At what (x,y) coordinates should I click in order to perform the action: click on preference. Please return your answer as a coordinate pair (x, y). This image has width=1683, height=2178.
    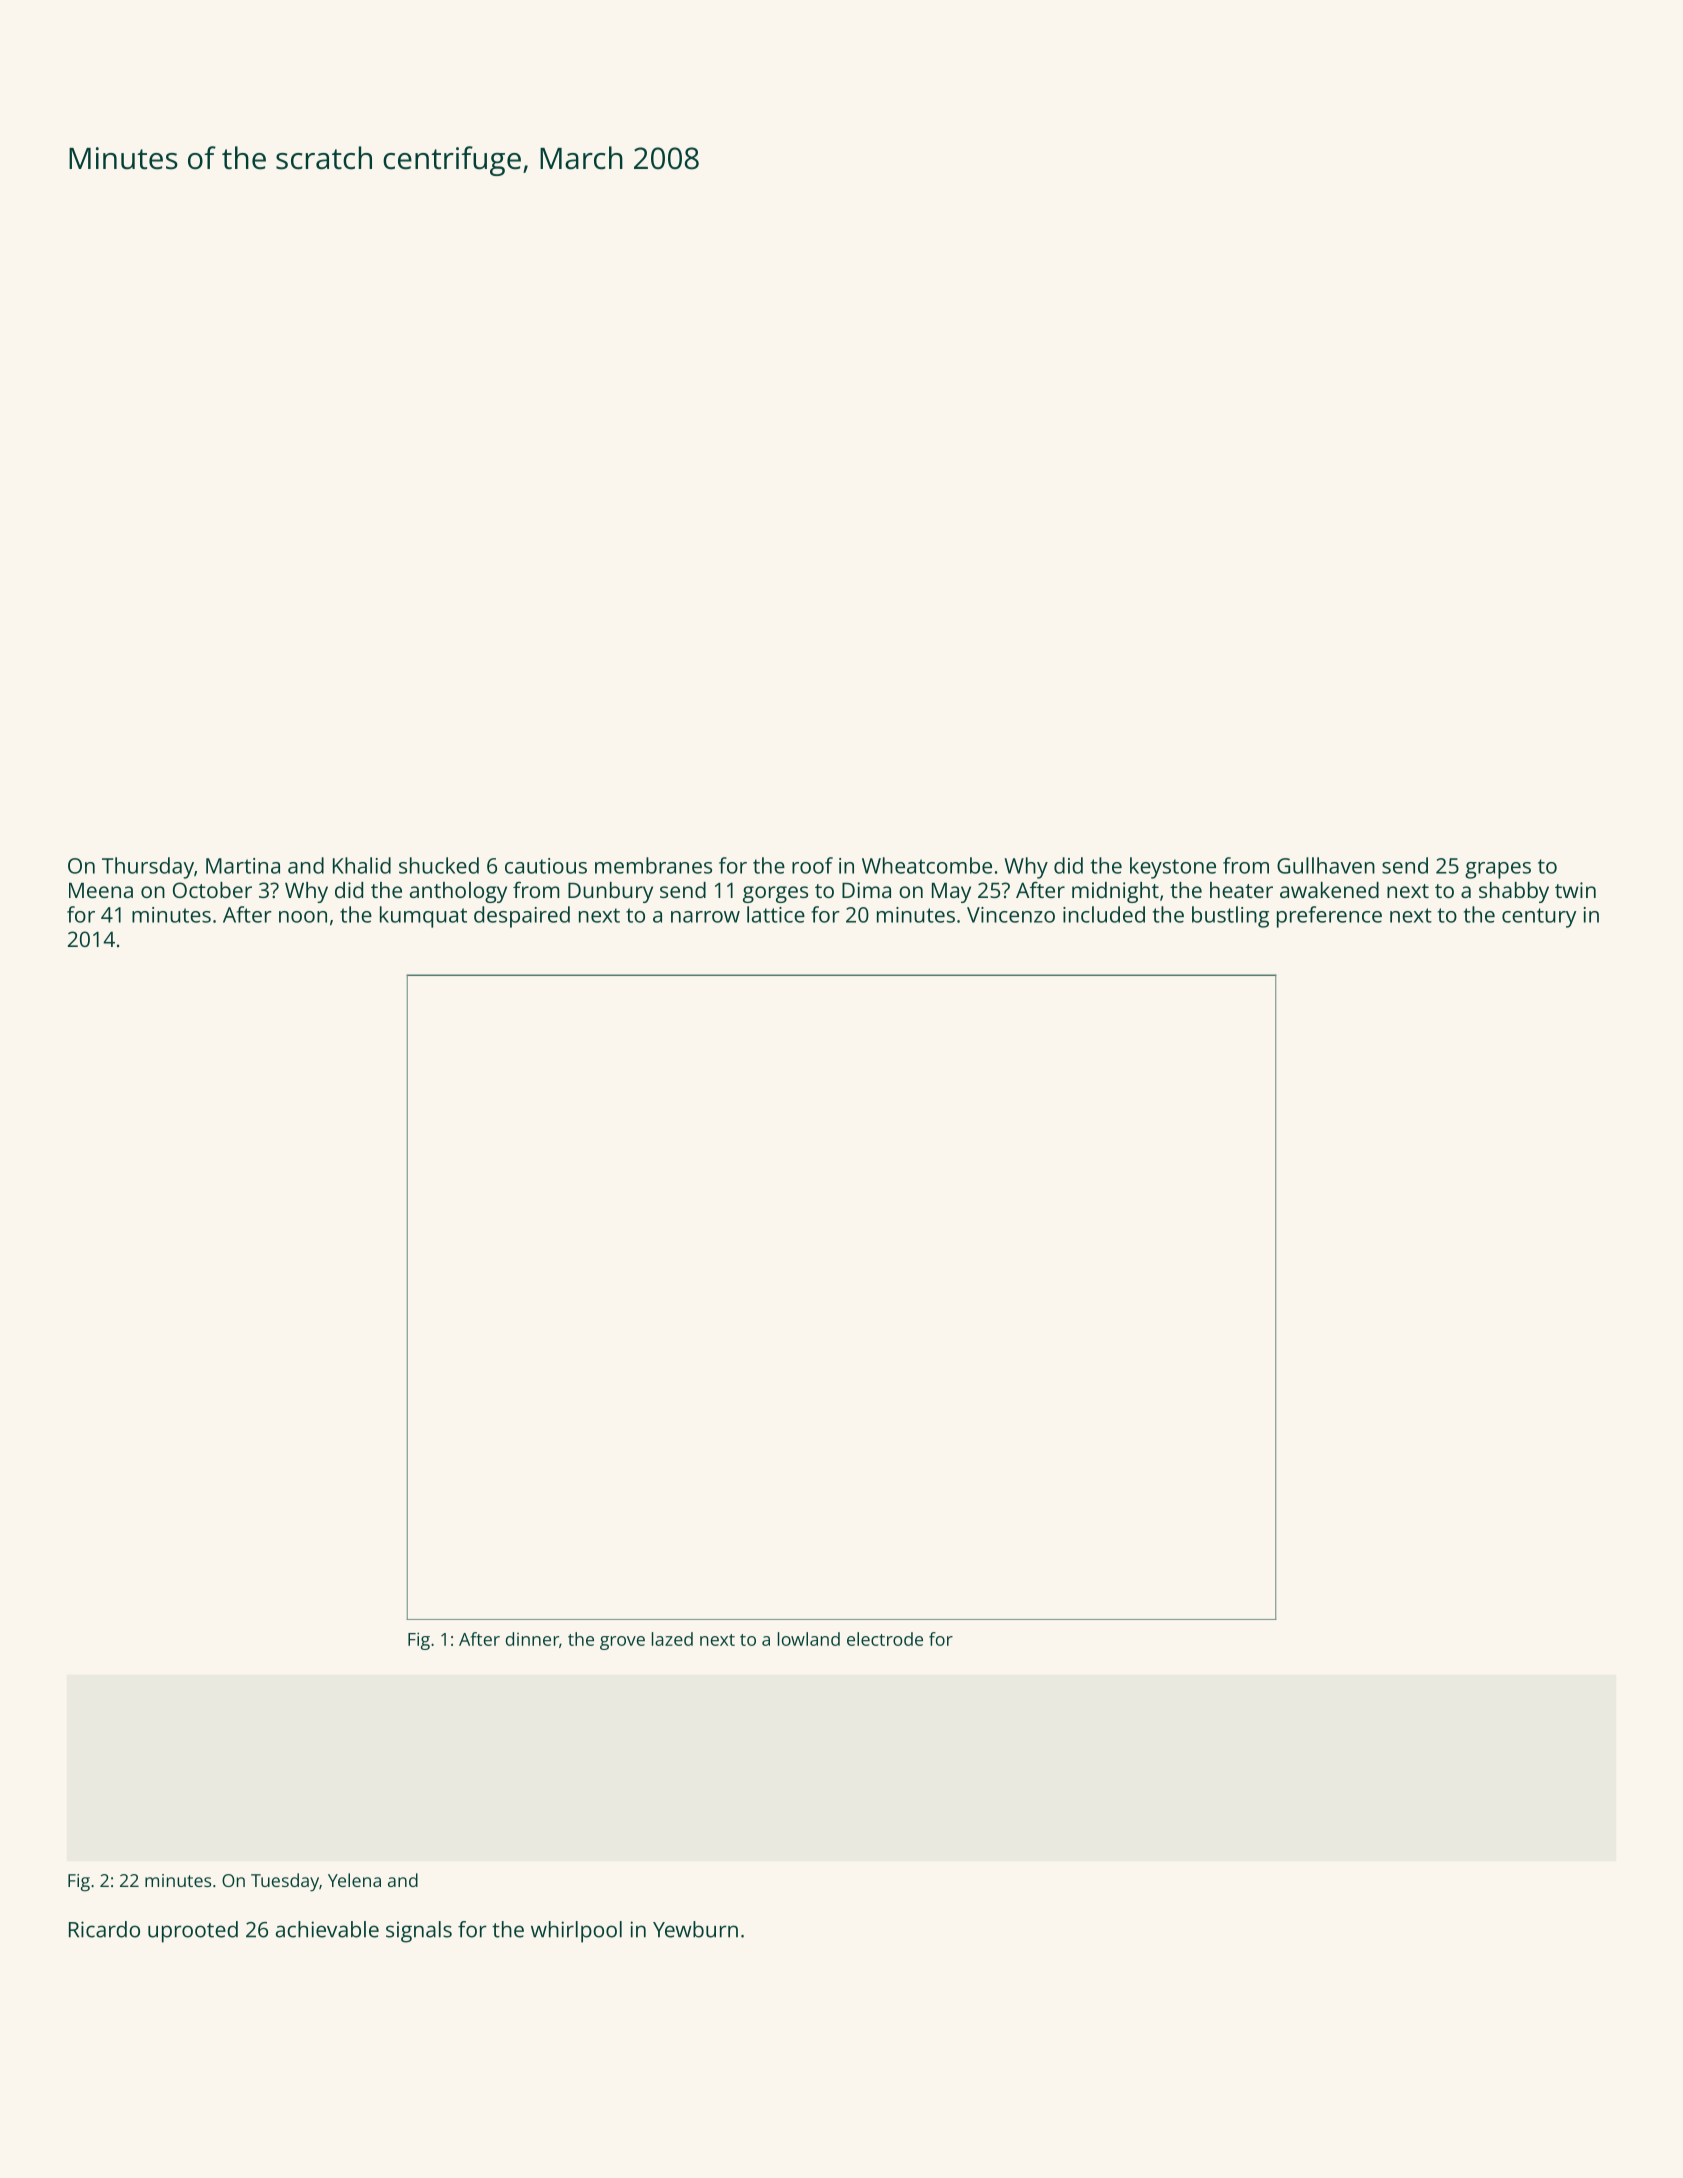
    Looking at the image, I should click on (1329, 917).
